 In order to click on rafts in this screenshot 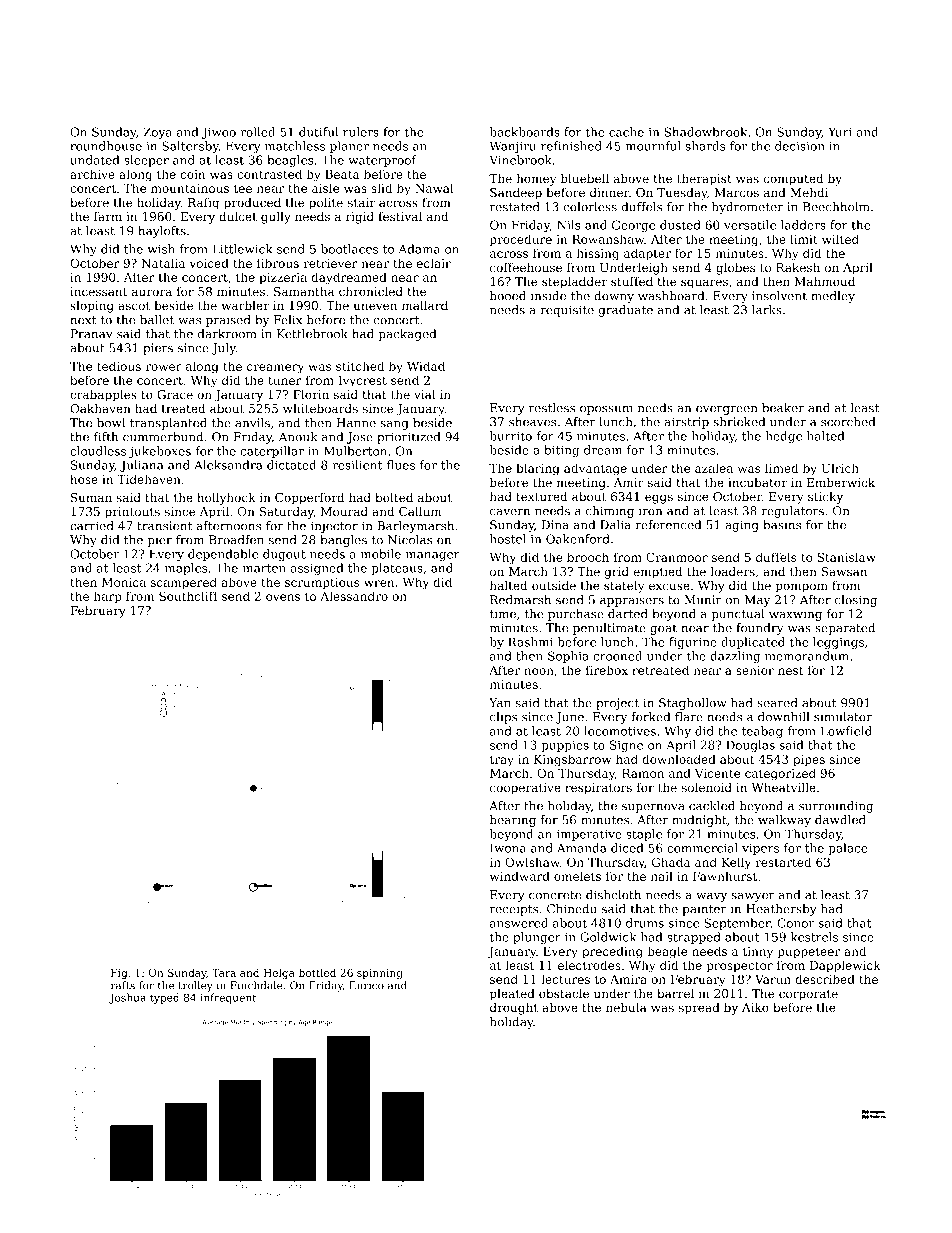, I will do `click(123, 985)`.
